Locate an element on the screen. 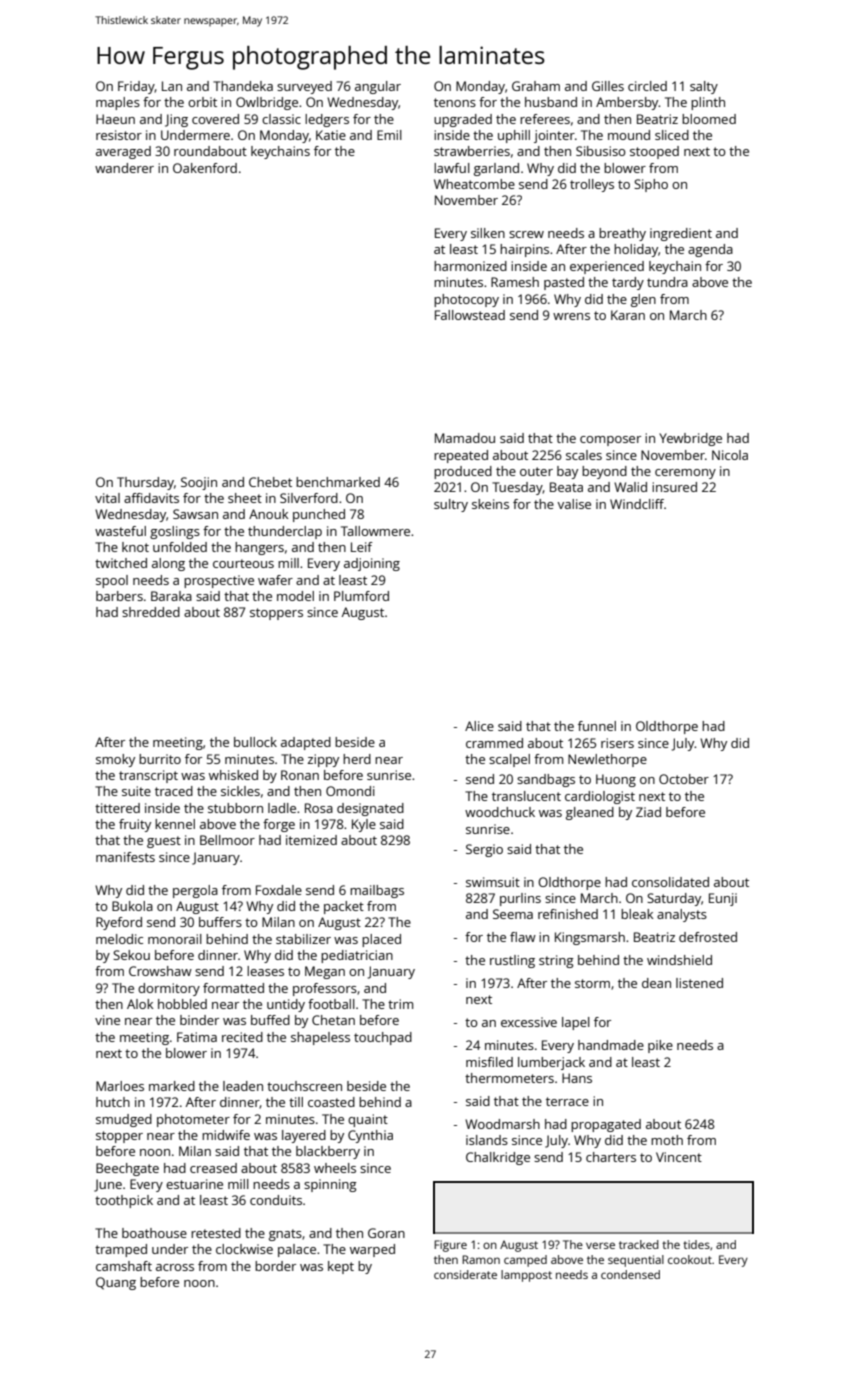  salty is located at coordinates (704, 87).
